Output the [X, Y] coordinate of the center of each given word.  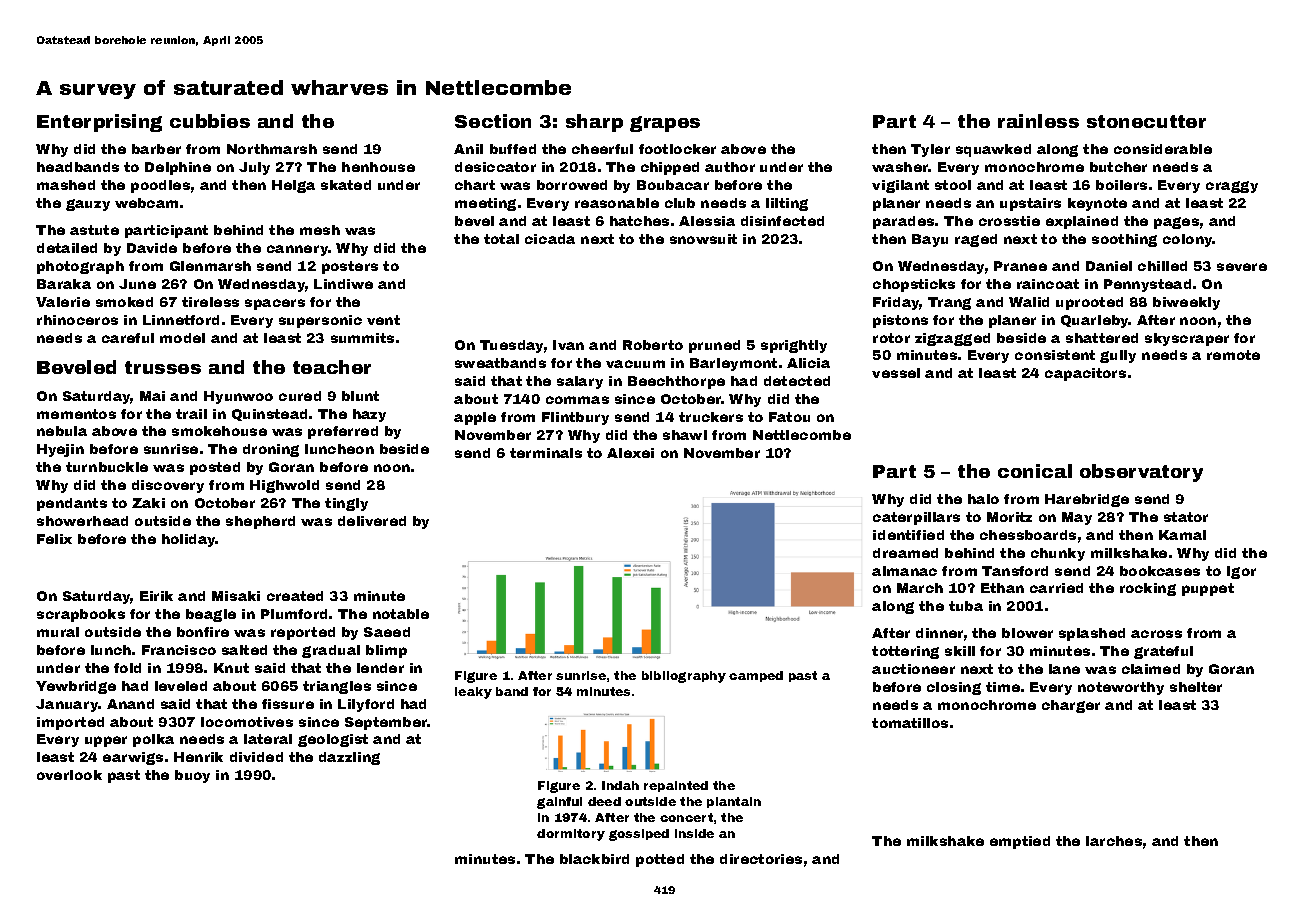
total [501, 239]
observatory [1141, 473]
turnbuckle [107, 467]
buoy [192, 776]
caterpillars [916, 518]
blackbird [594, 859]
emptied [1020, 842]
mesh [320, 230]
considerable [1163, 149]
